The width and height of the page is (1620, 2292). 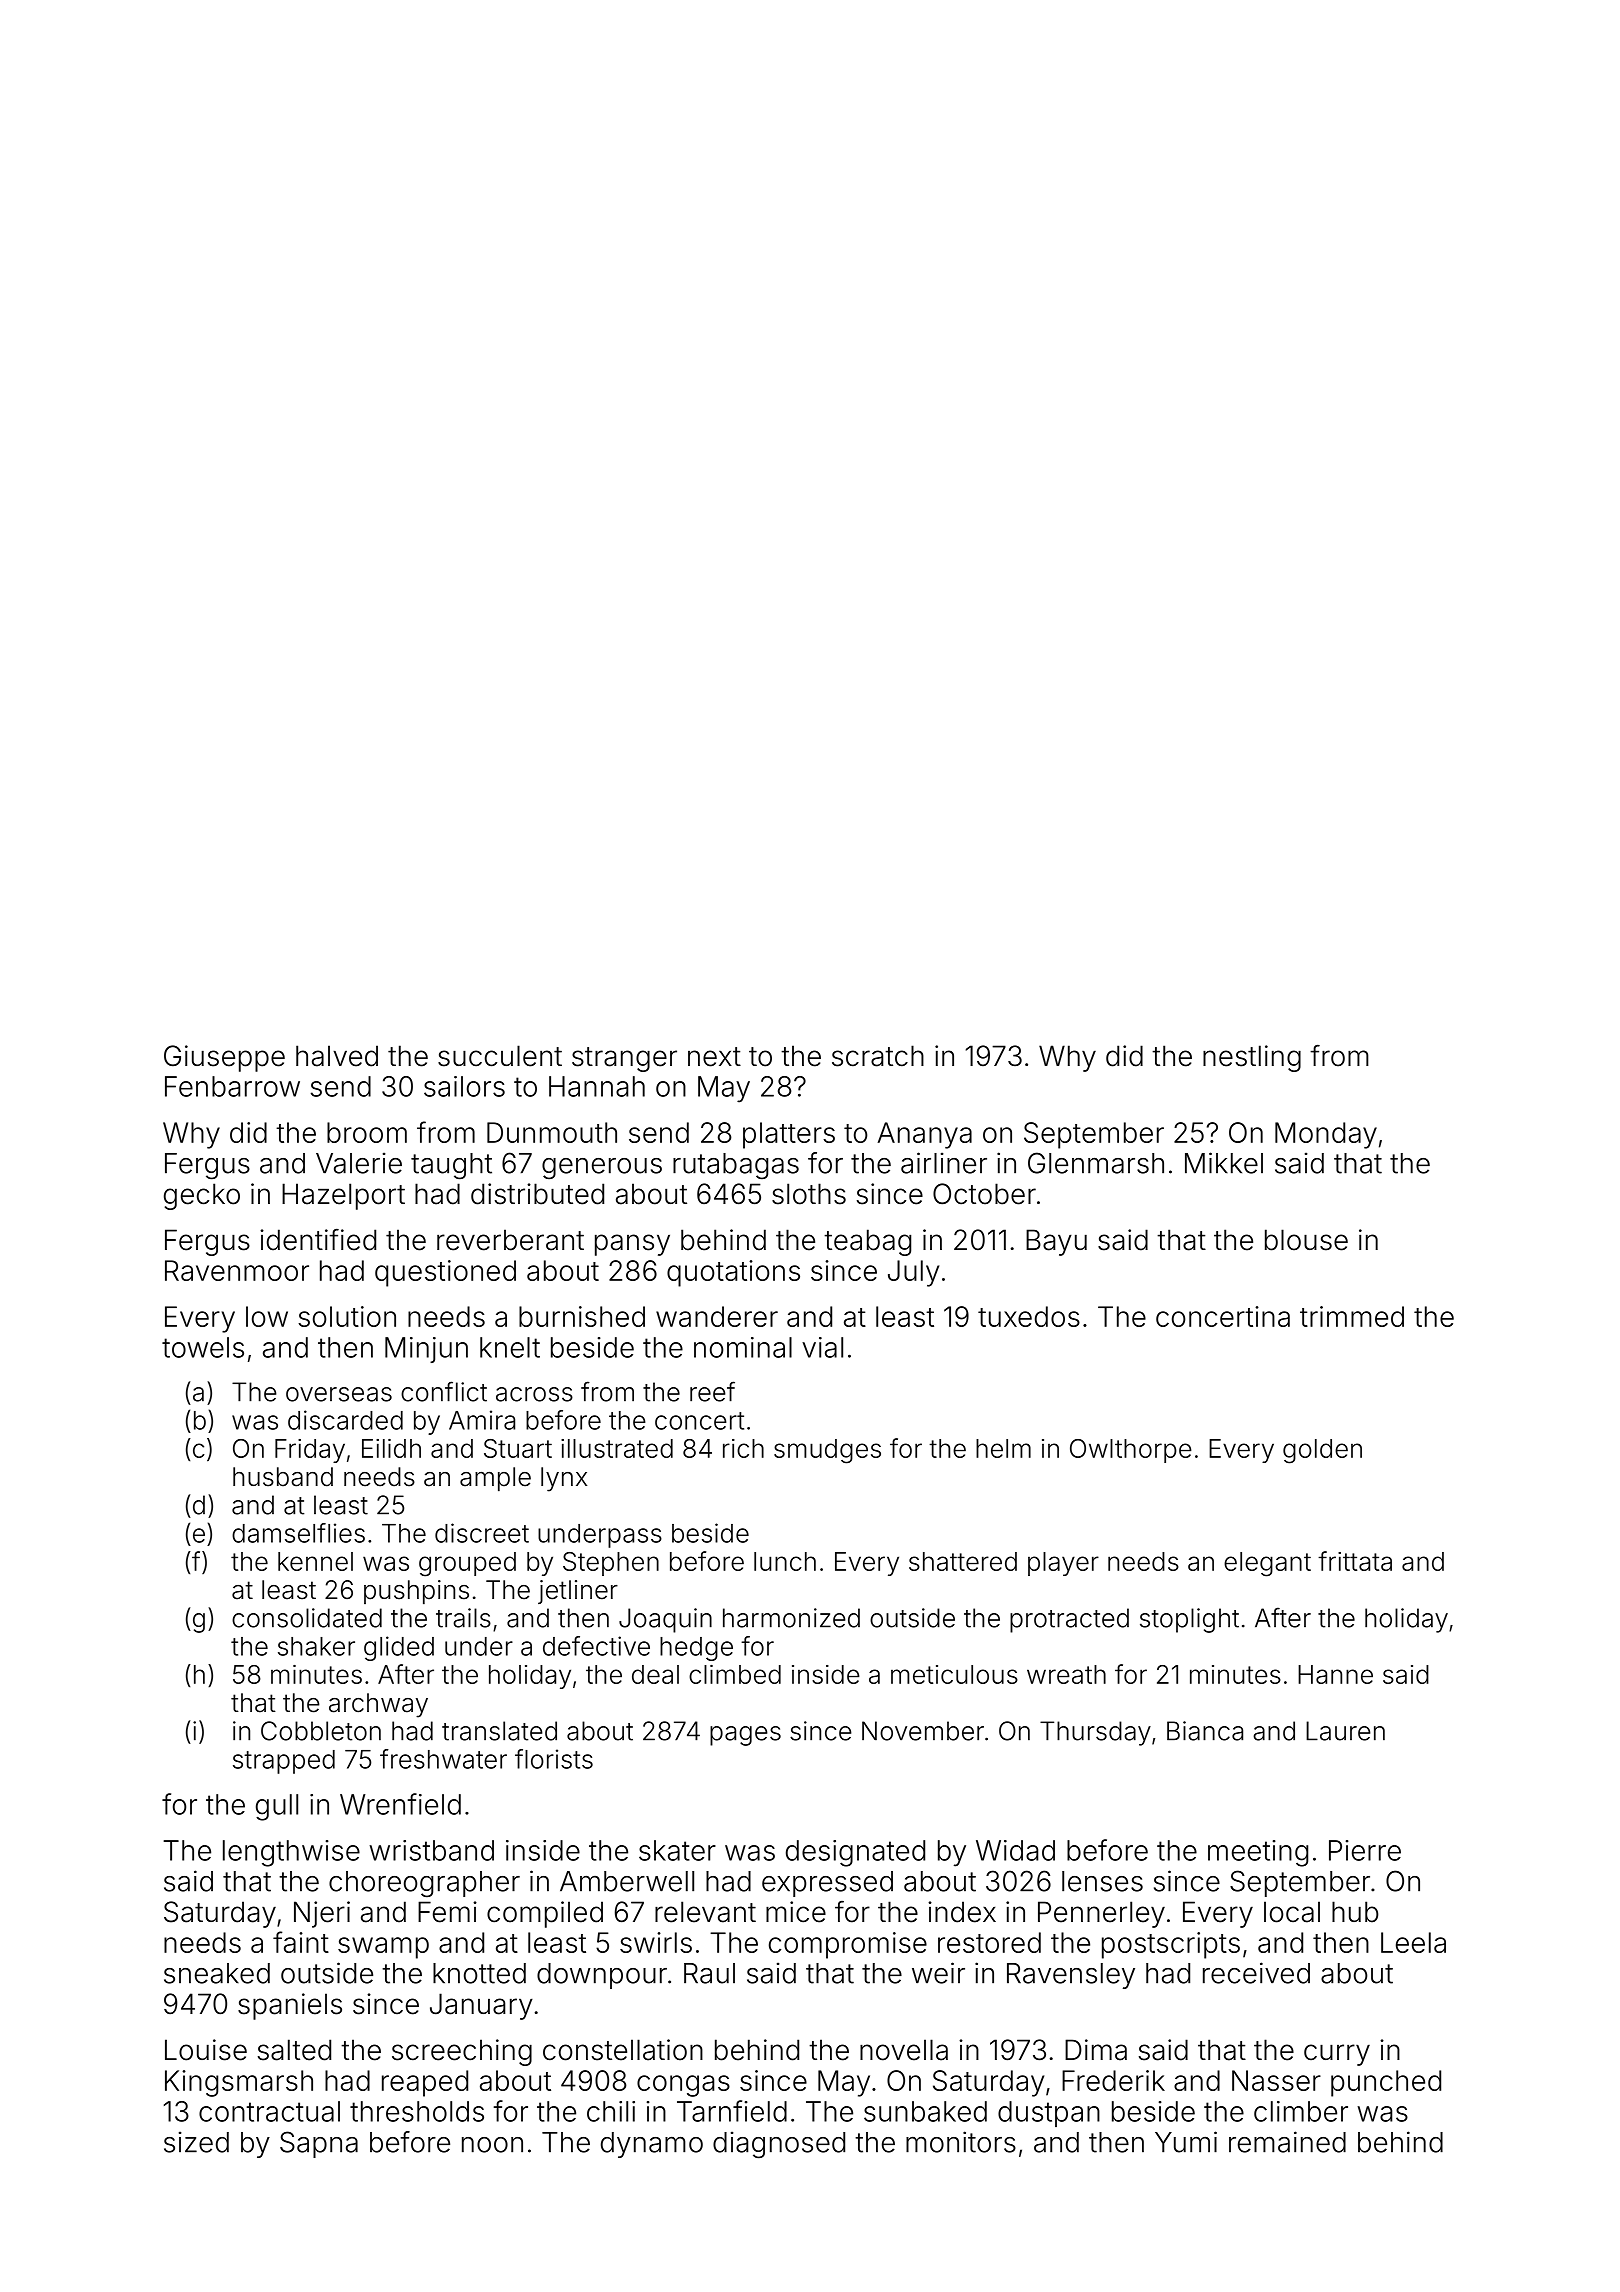 I want to click on lengthwise, so click(x=291, y=1853).
